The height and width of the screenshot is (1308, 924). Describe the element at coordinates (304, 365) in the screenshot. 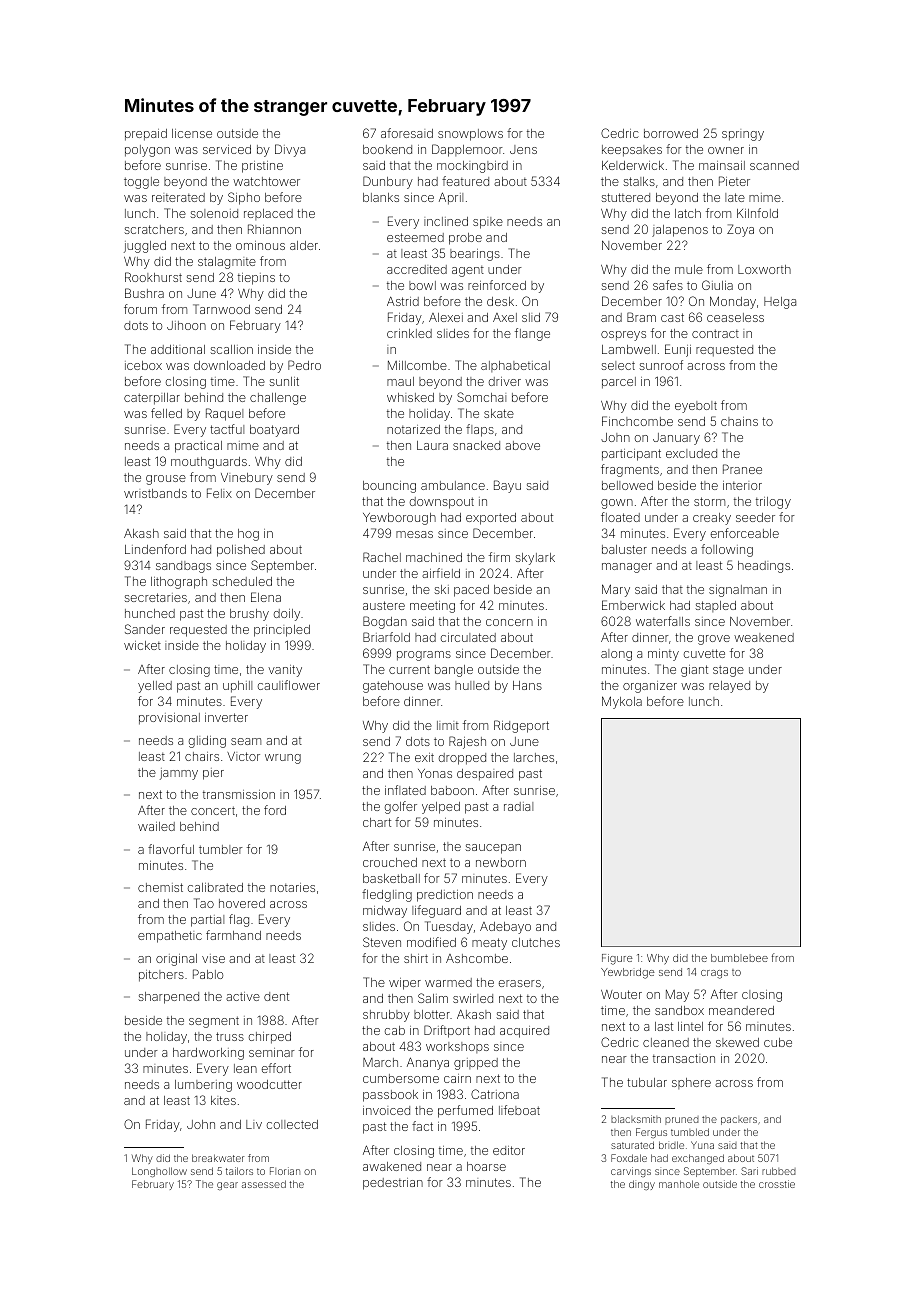

I see `Pedro` at that location.
